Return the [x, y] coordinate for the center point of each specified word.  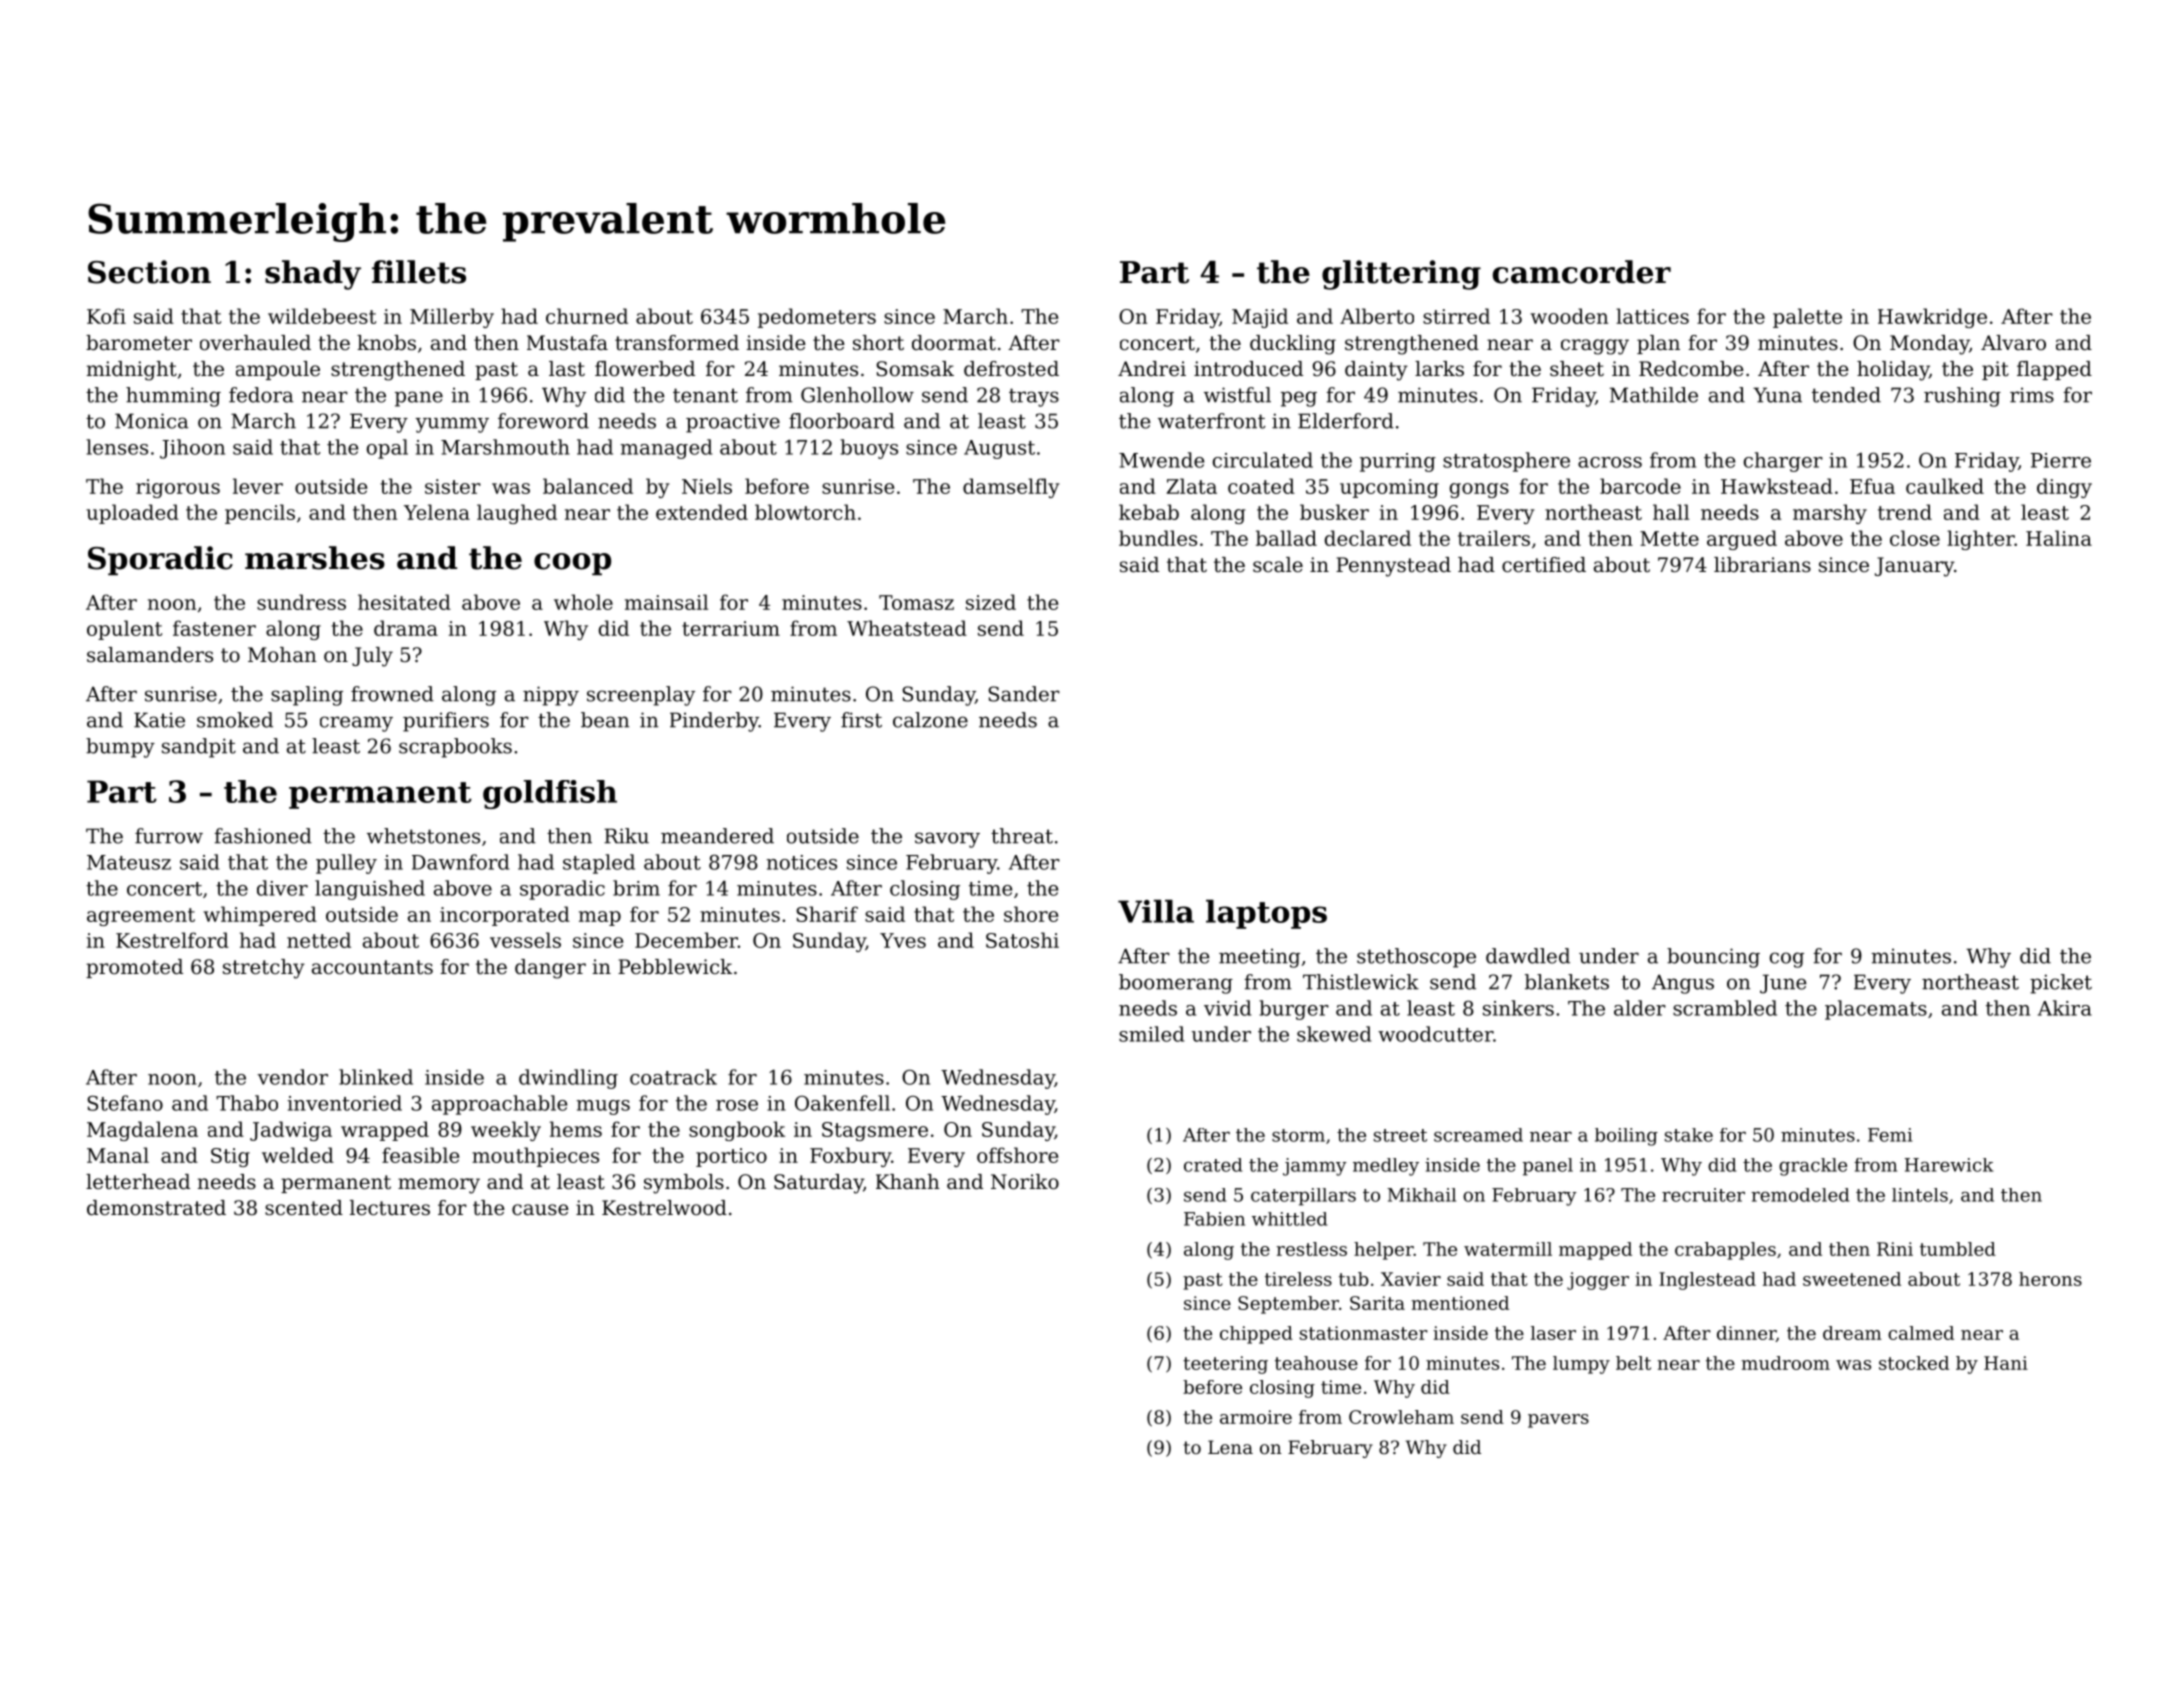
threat [1022, 836]
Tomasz [916, 602]
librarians [1762, 565]
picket [2061, 984]
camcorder [1582, 272]
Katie [159, 720]
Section [149, 272]
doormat [954, 343]
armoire [1256, 1417]
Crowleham [1401, 1417]
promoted [134, 968]
